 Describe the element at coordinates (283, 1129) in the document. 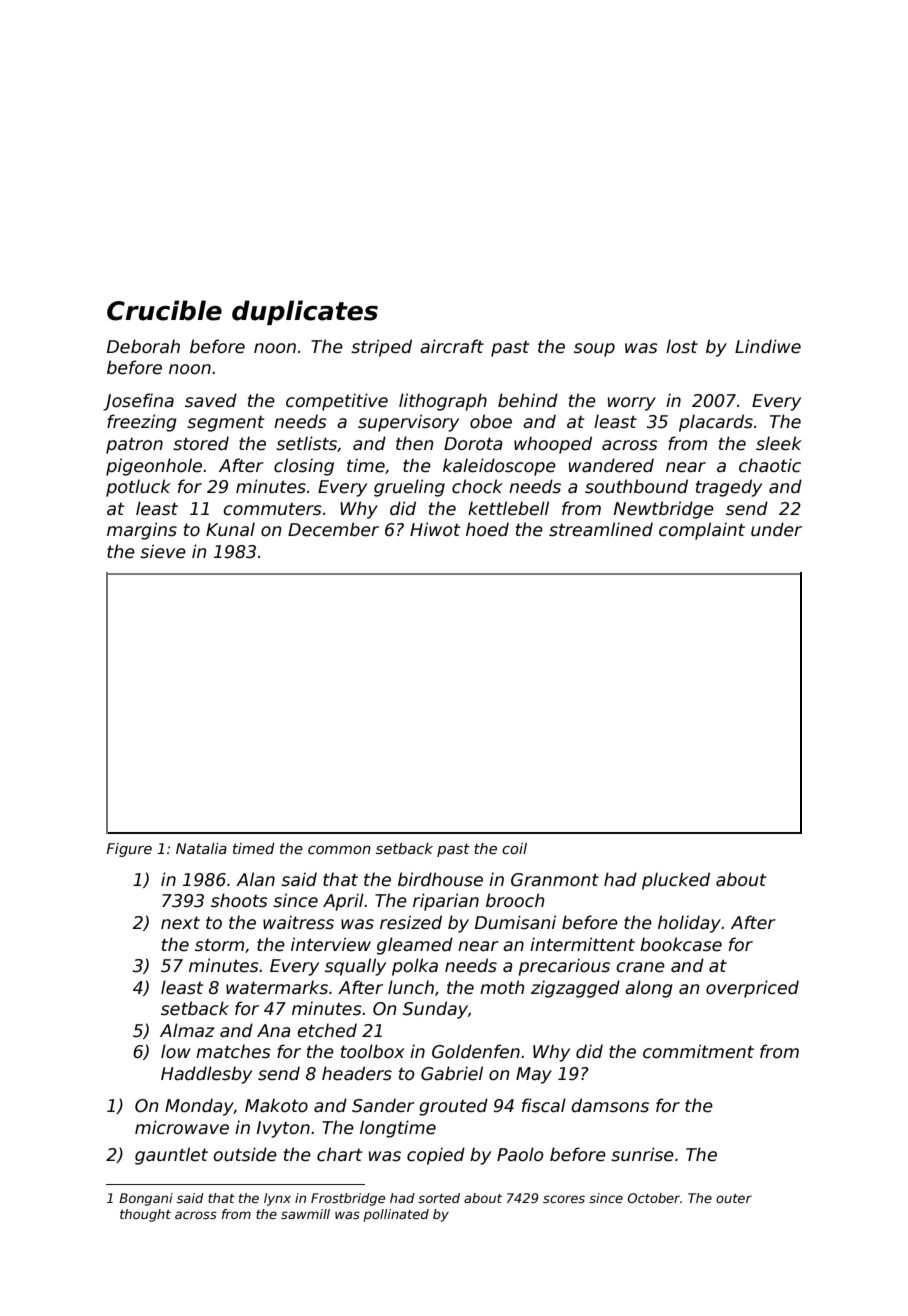

I see `Ivyton` at that location.
